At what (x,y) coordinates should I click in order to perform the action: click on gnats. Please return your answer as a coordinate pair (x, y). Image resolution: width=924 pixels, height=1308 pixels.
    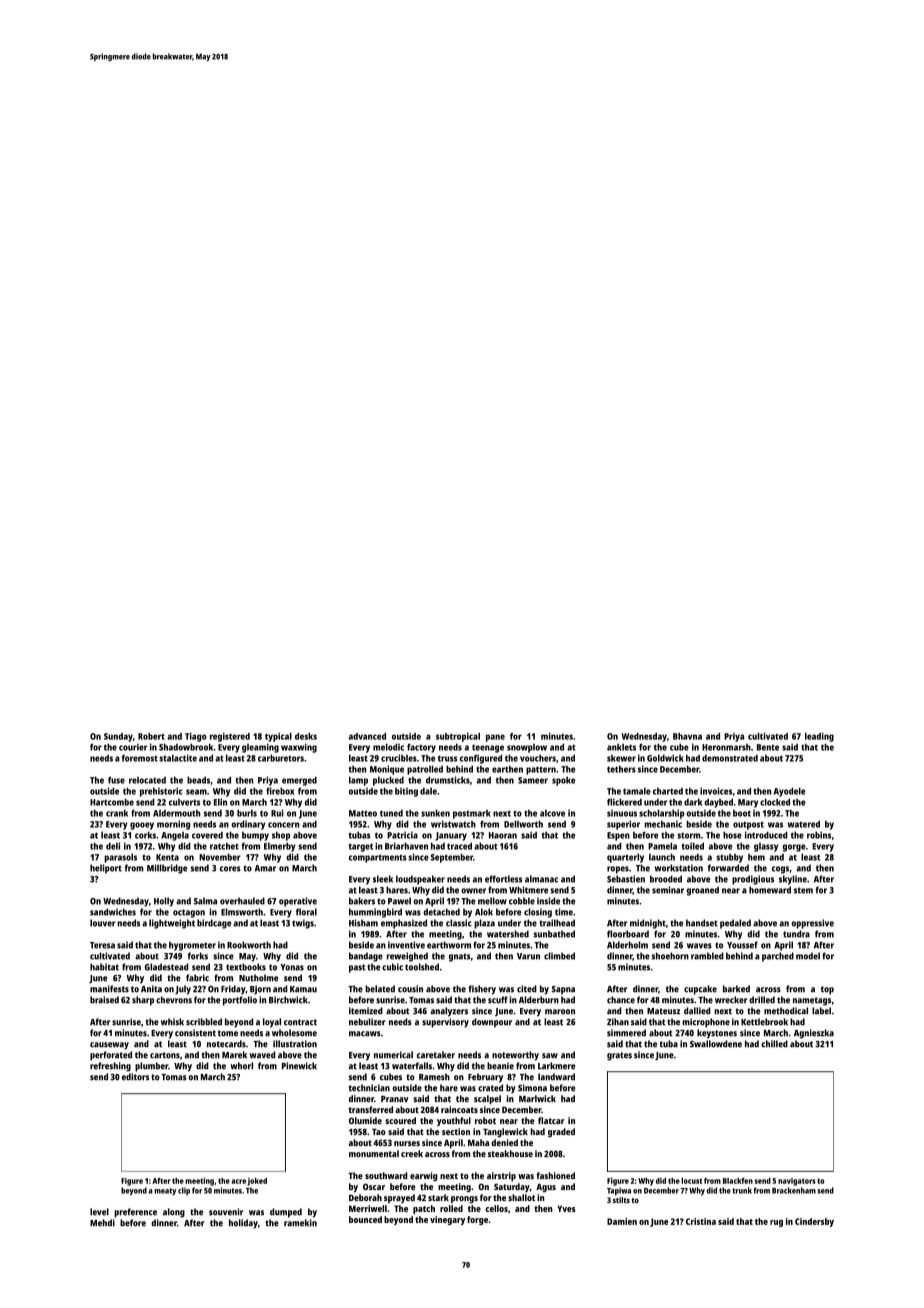
    Looking at the image, I should click on (460, 957).
